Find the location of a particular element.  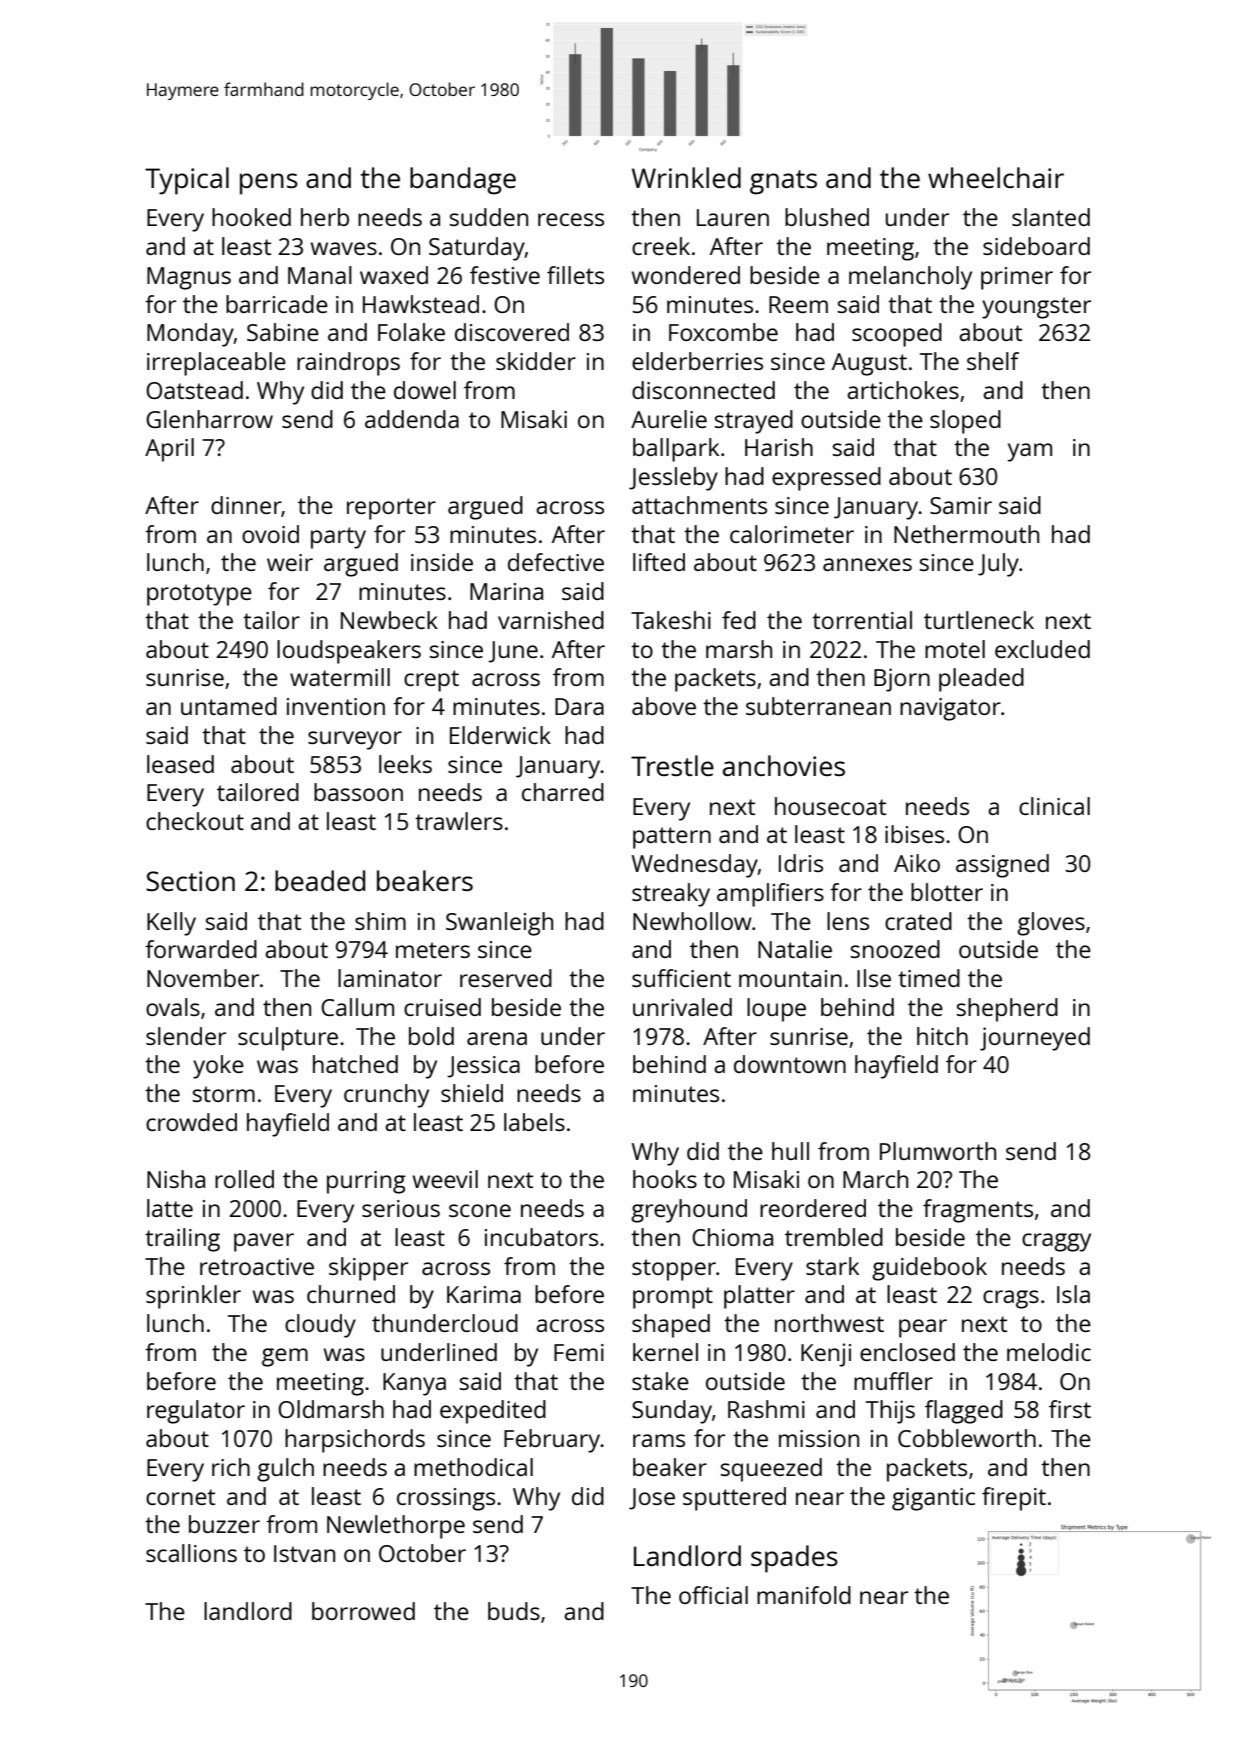

rams is located at coordinates (659, 1440).
